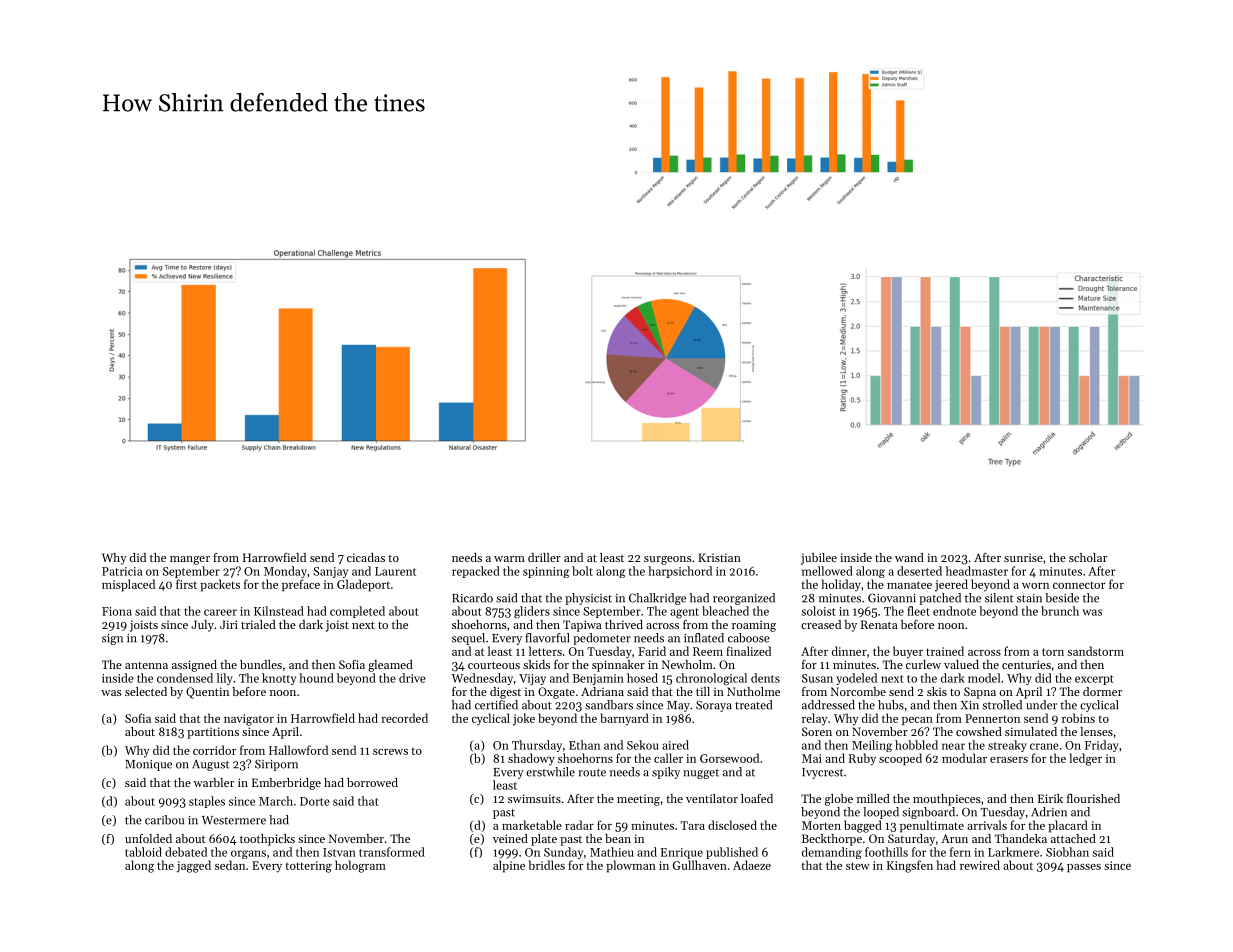 The height and width of the screenshot is (952, 1233). What do you see at coordinates (309, 867) in the screenshot?
I see `tottering` at bounding box center [309, 867].
